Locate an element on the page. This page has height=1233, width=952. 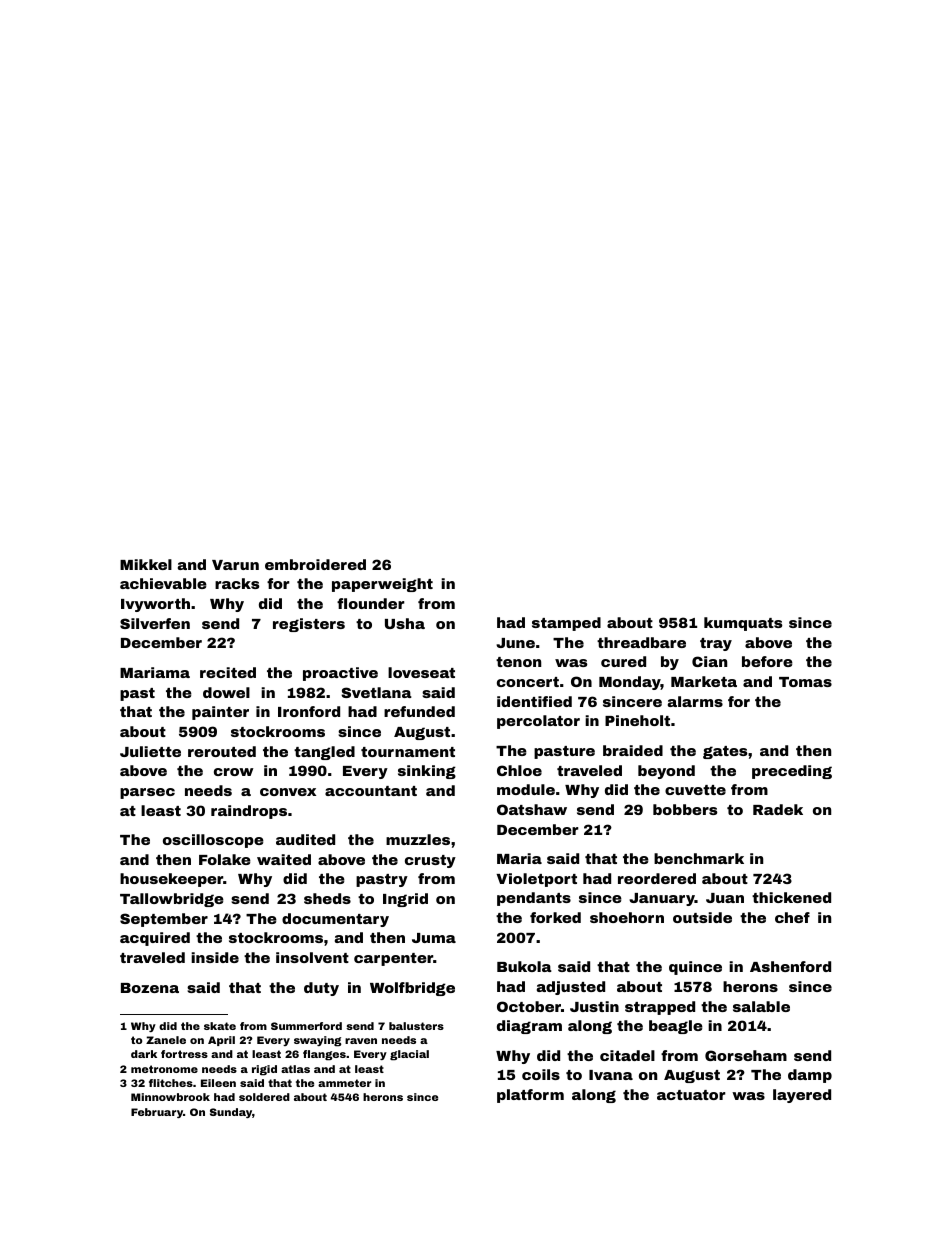
actuator is located at coordinates (691, 1095).
